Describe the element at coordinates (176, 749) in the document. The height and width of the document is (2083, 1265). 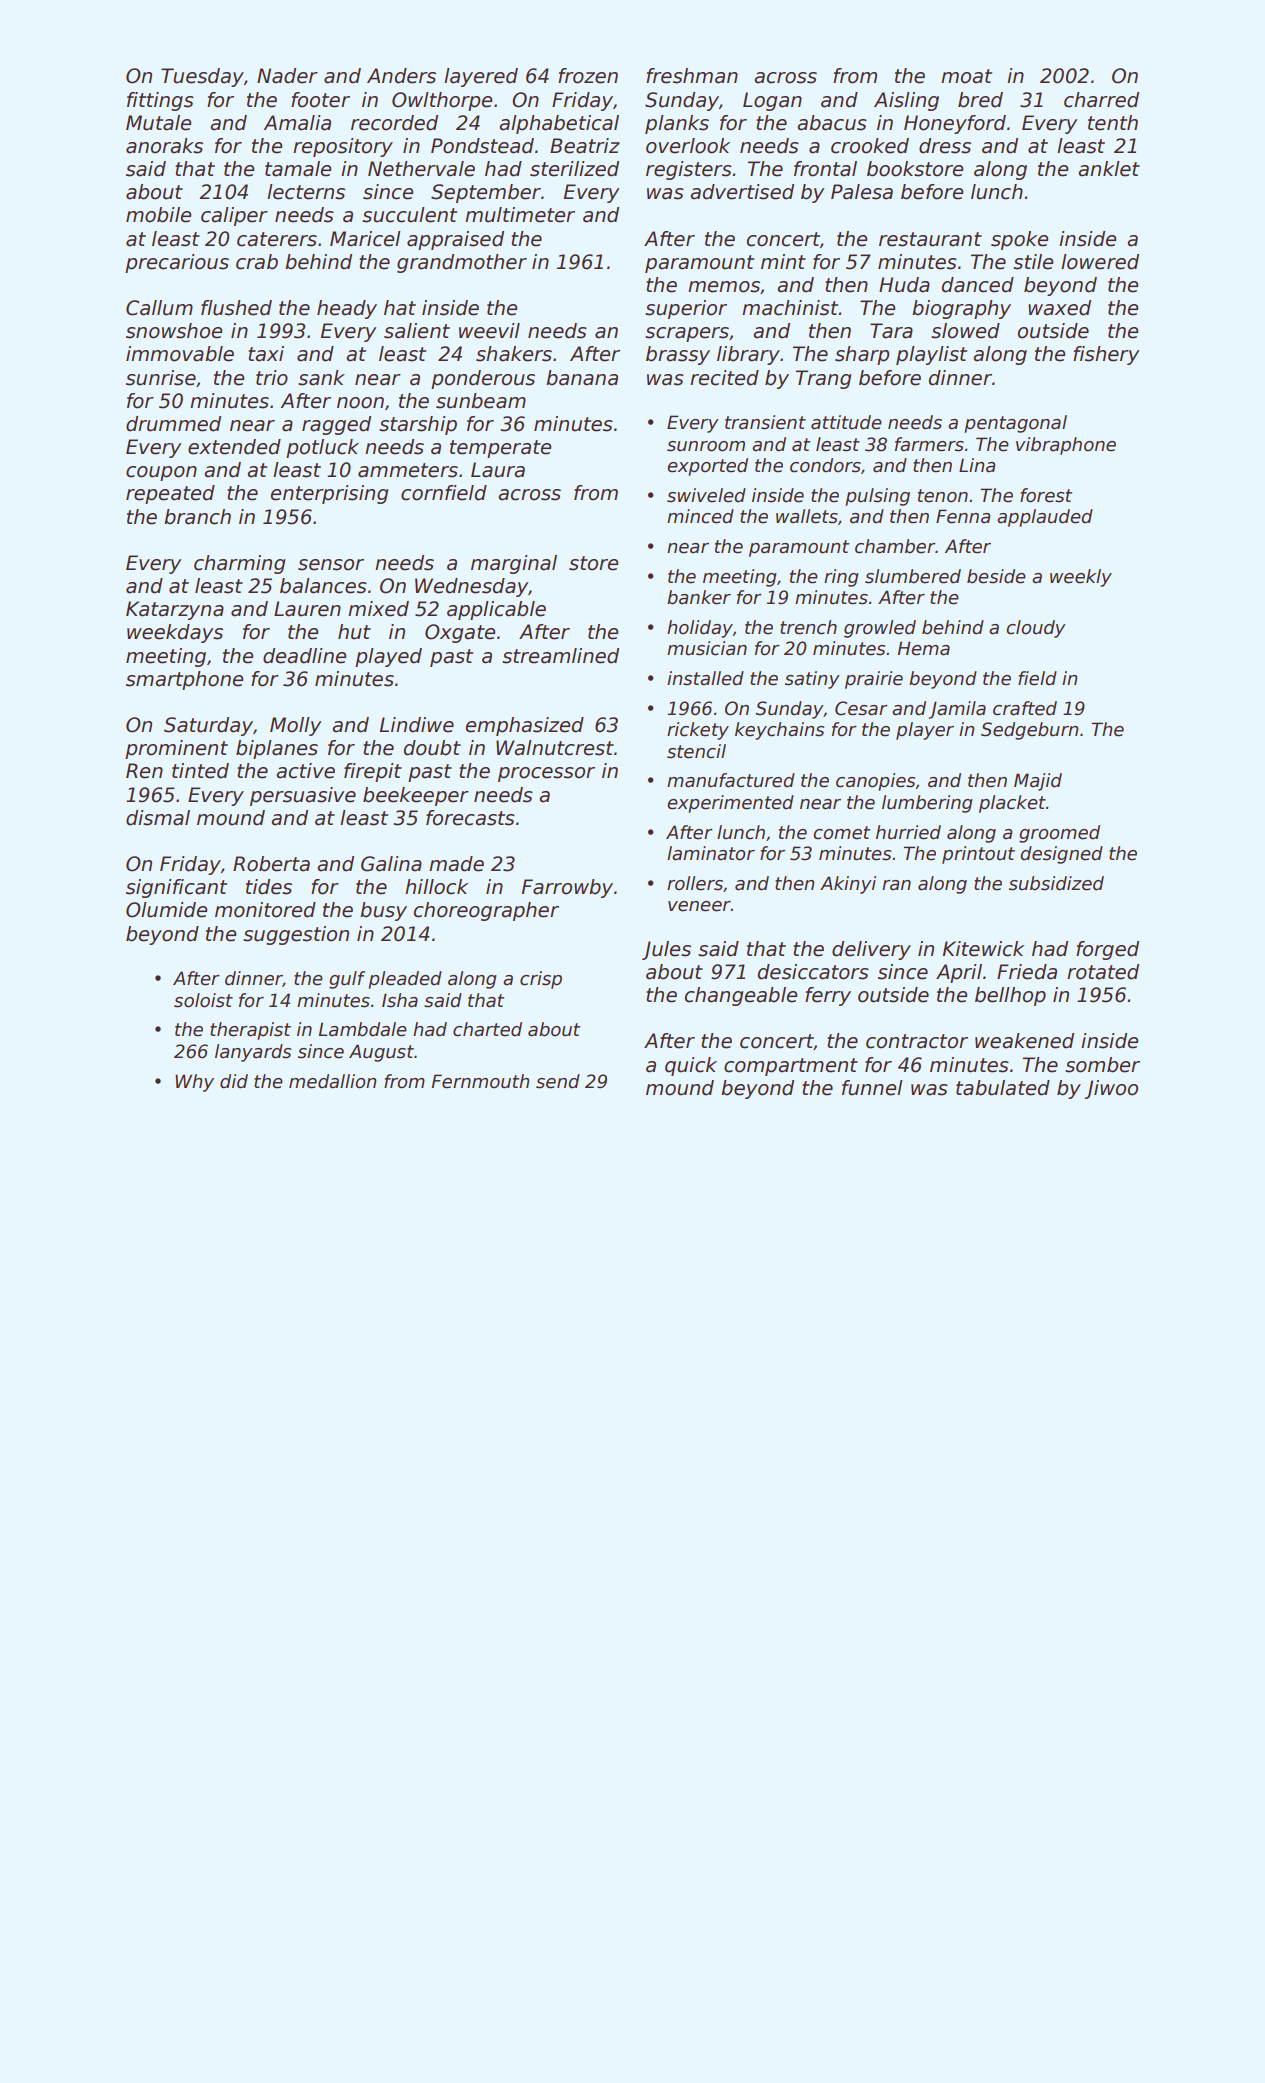
I see `prominent` at that location.
